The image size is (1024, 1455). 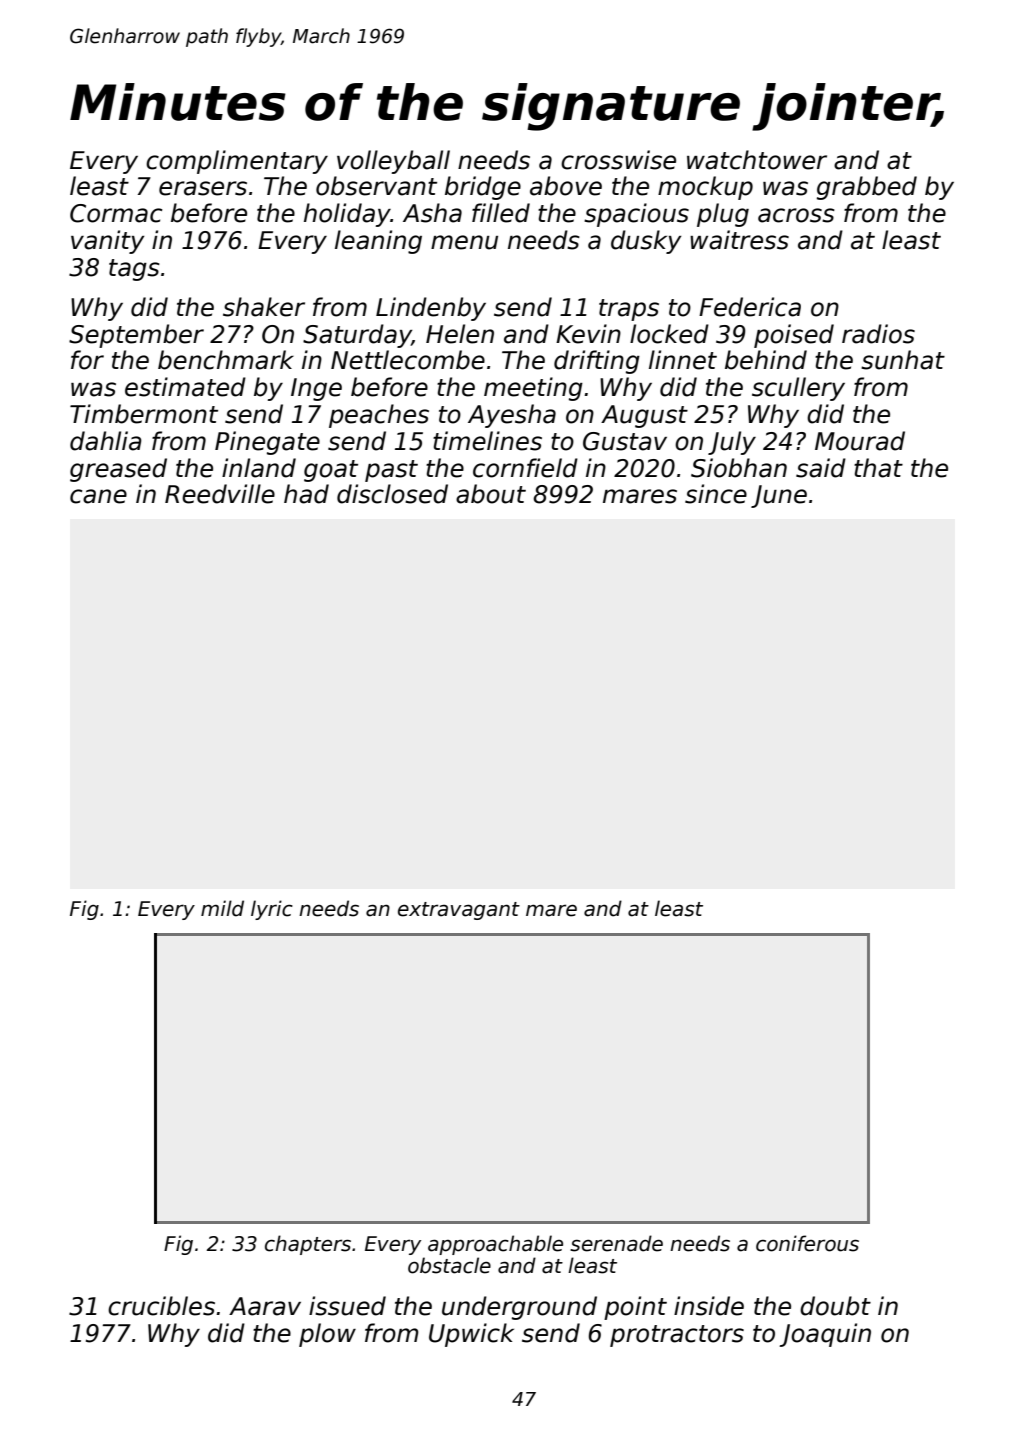 What do you see at coordinates (757, 160) in the screenshot?
I see `watchtower` at bounding box center [757, 160].
